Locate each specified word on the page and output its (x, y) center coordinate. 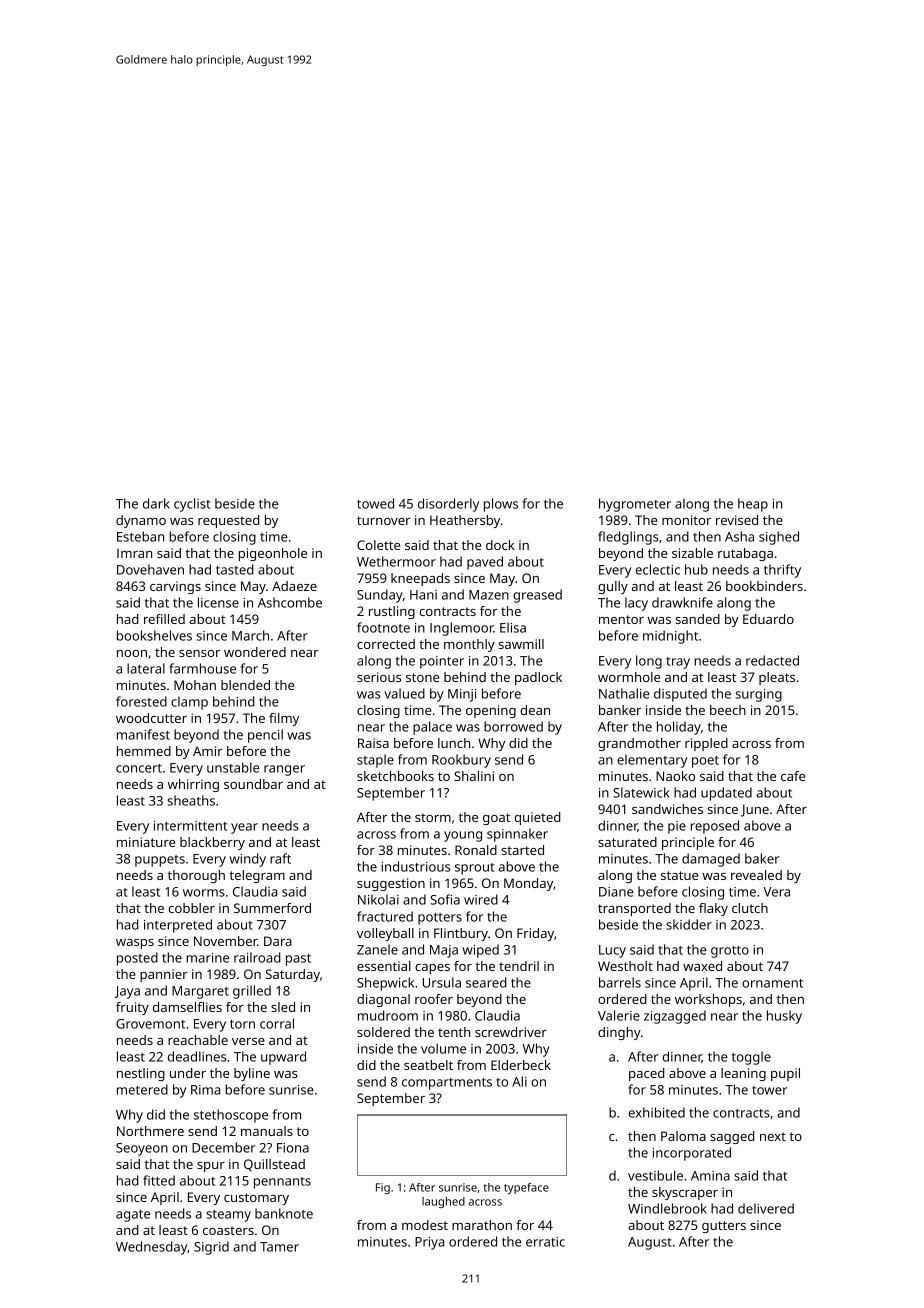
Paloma (683, 1136)
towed (375, 503)
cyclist (192, 505)
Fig (383, 1188)
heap (753, 505)
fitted (159, 1180)
